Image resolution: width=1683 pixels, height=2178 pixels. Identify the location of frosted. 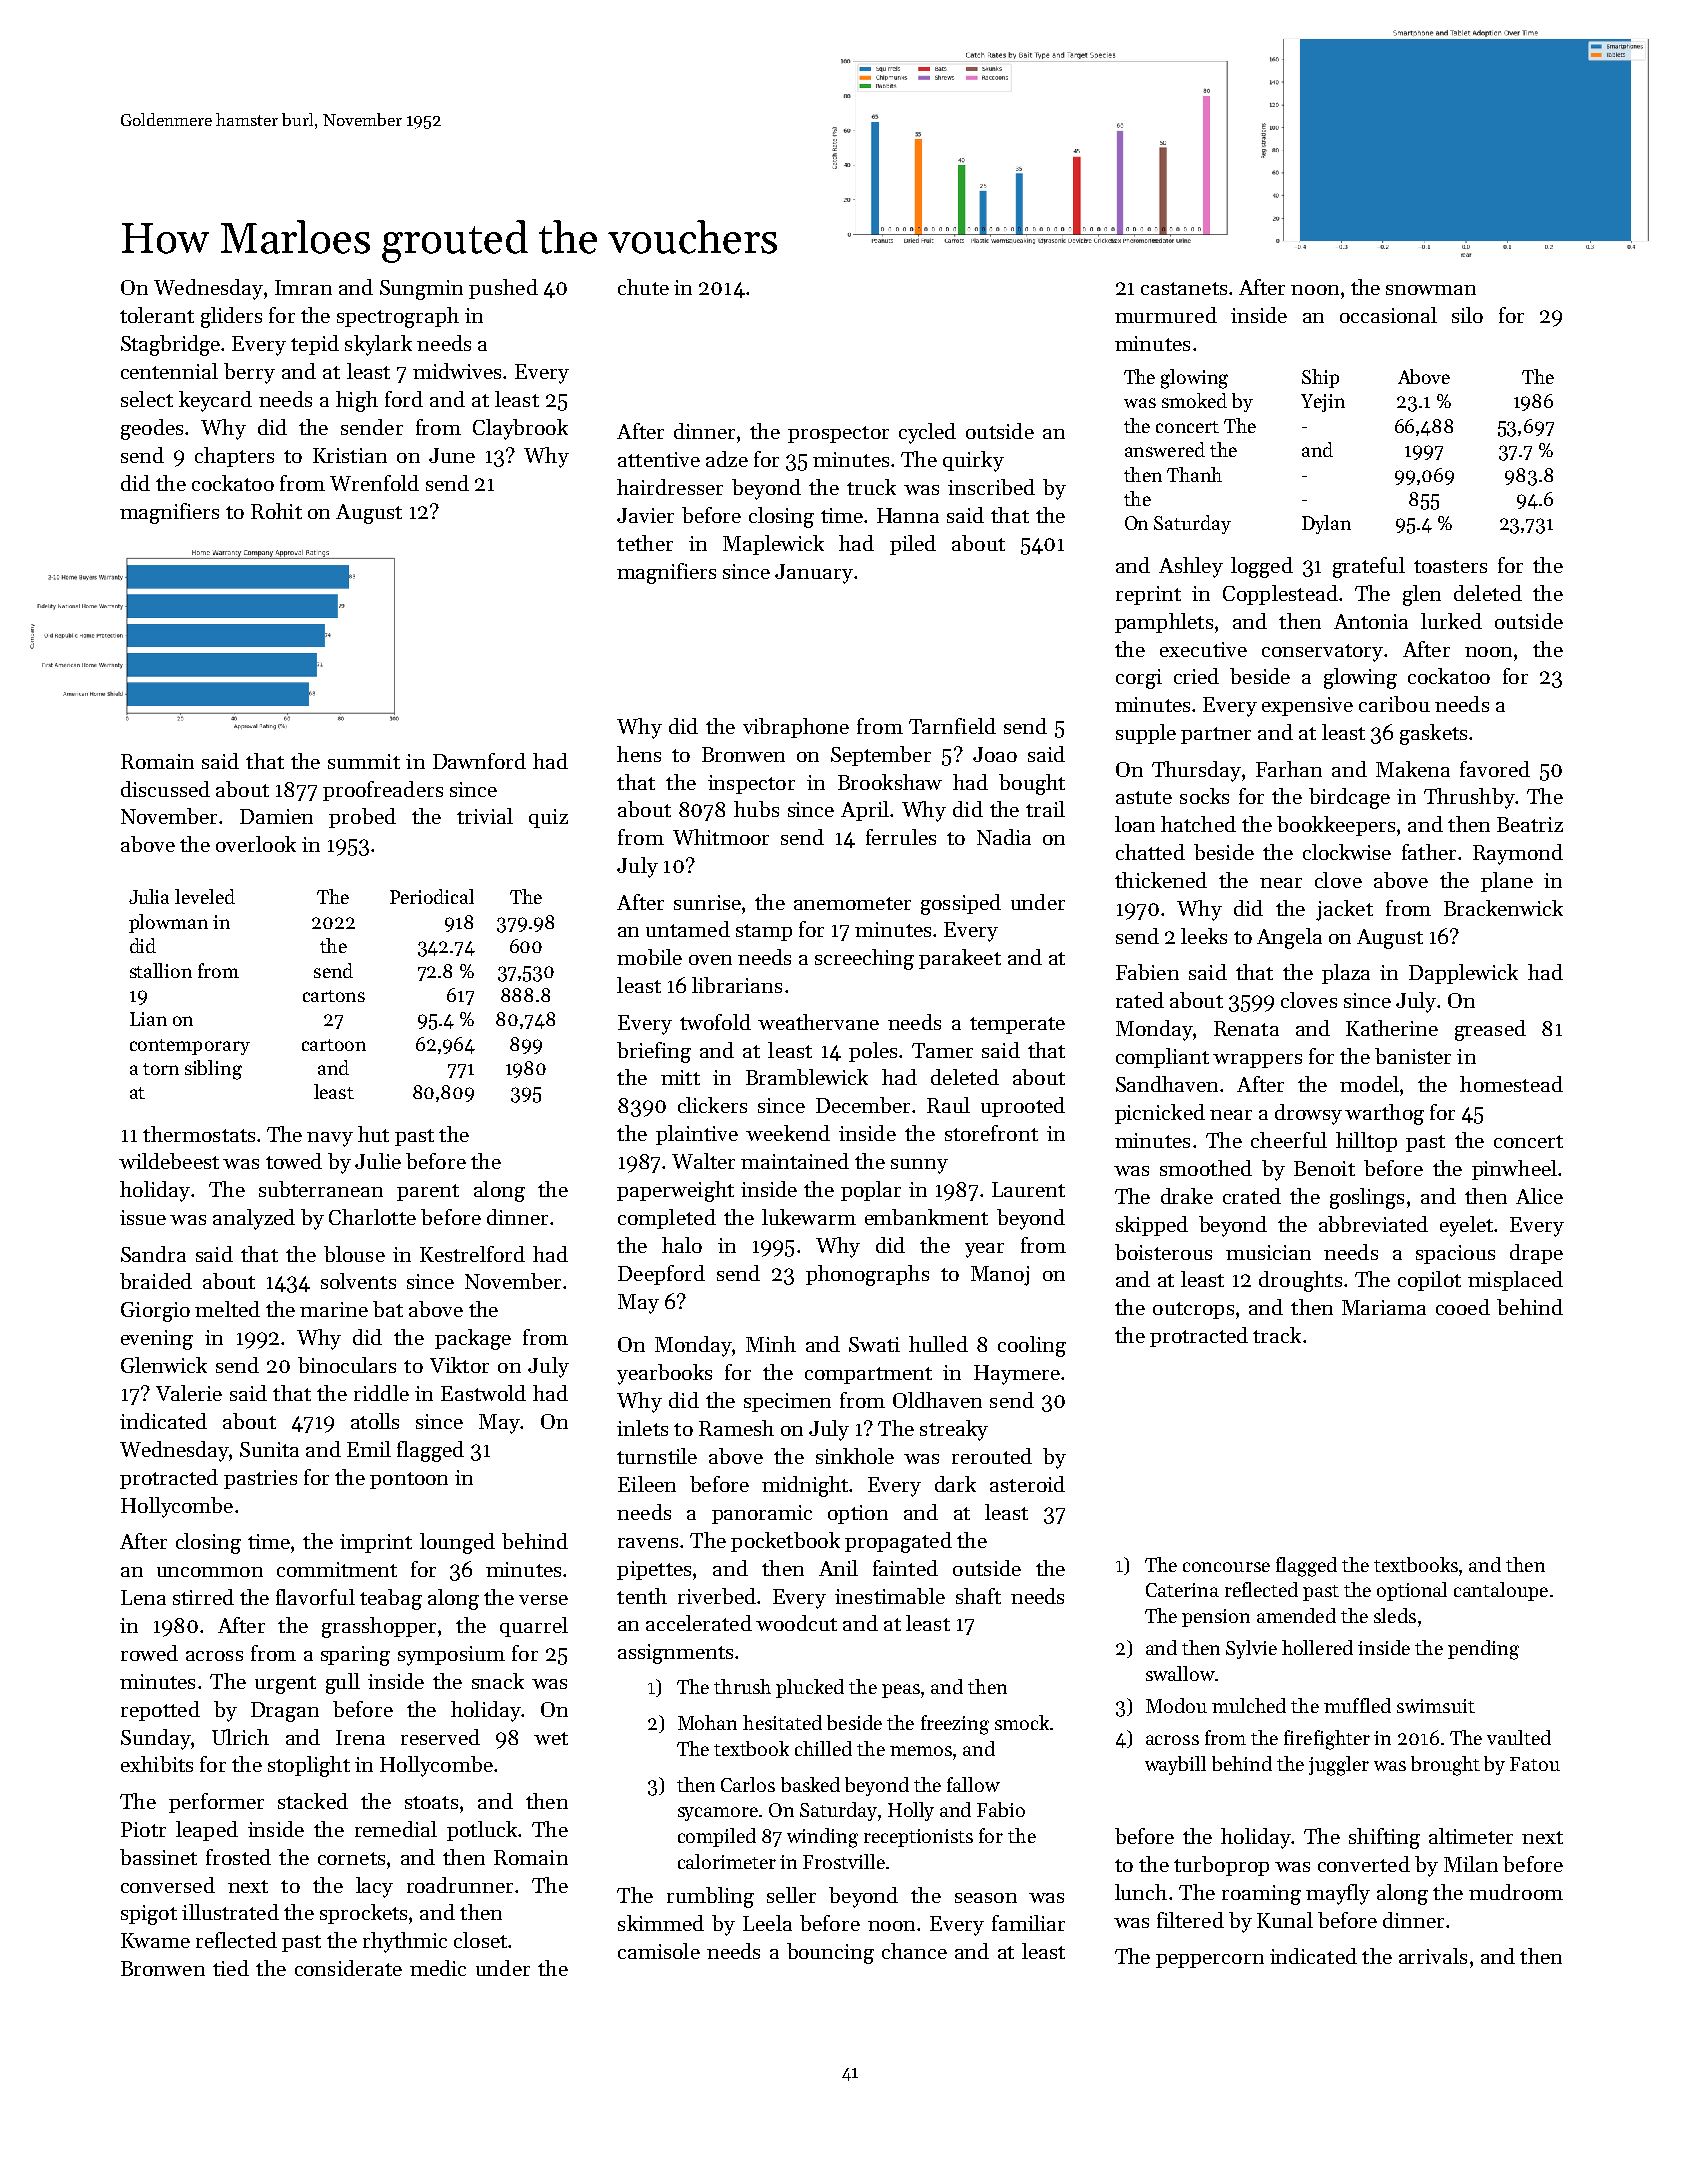
(238, 1857).
